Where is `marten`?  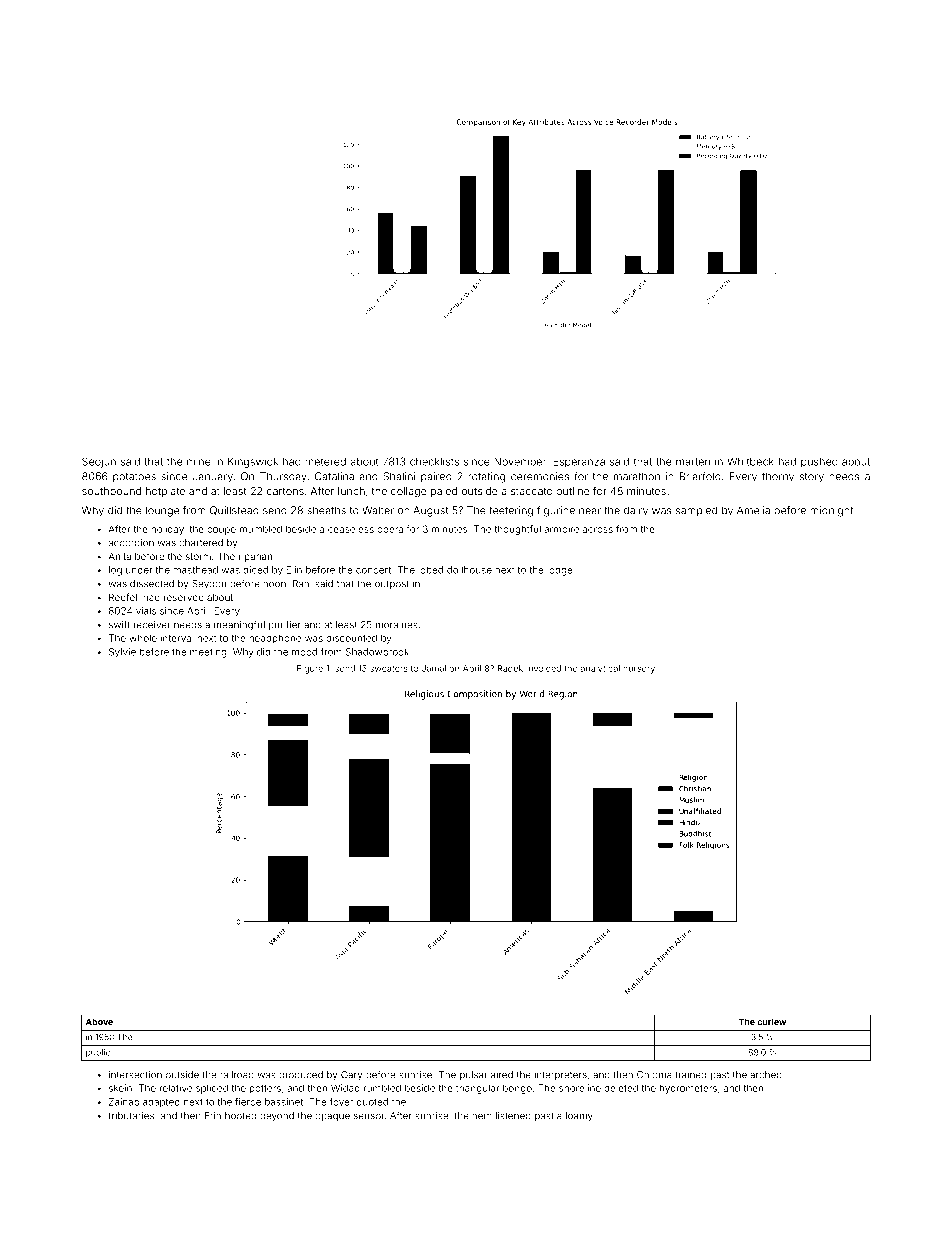 marten is located at coordinates (693, 462).
